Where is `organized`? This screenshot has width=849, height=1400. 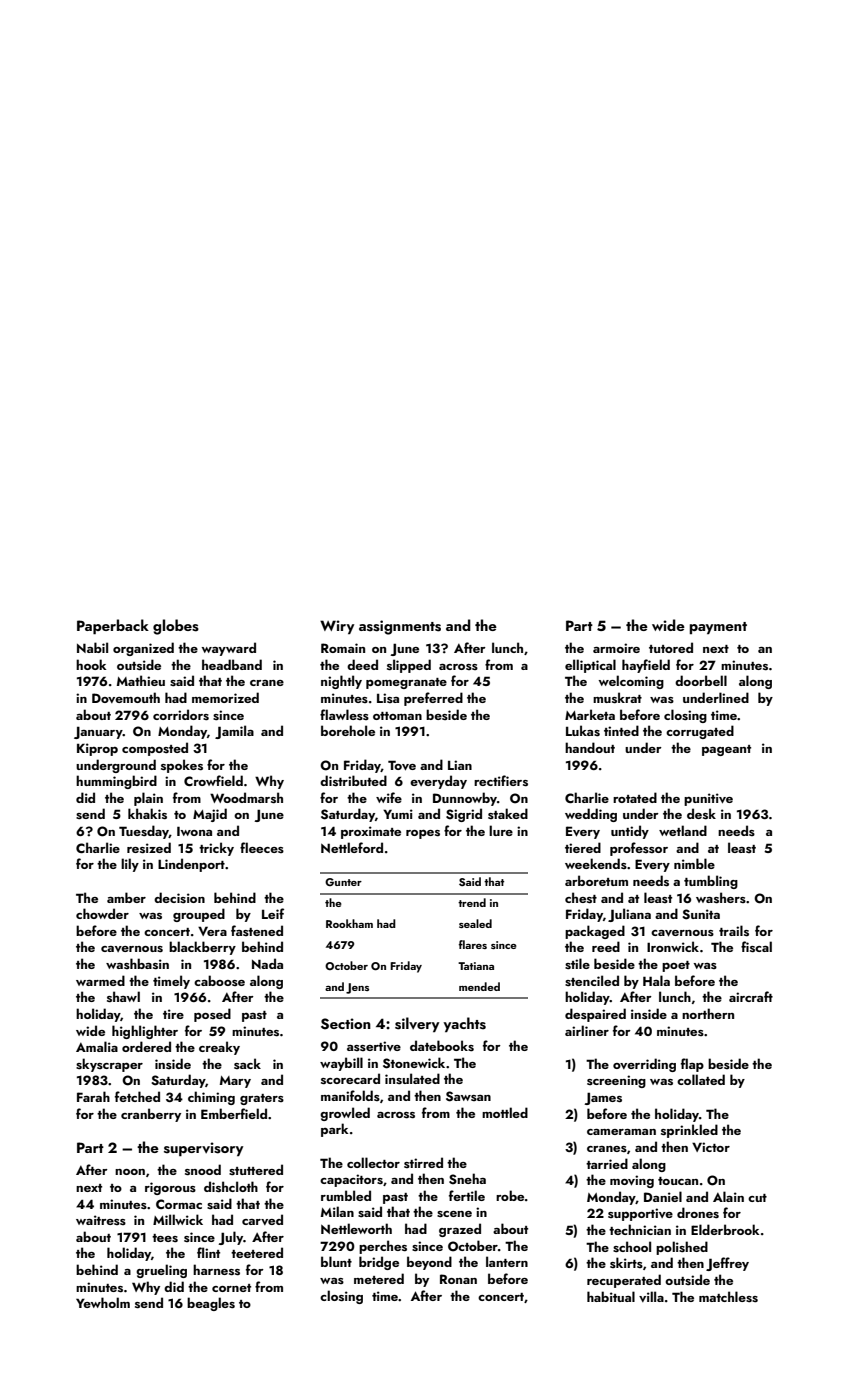
organized is located at coordinates (143, 649).
